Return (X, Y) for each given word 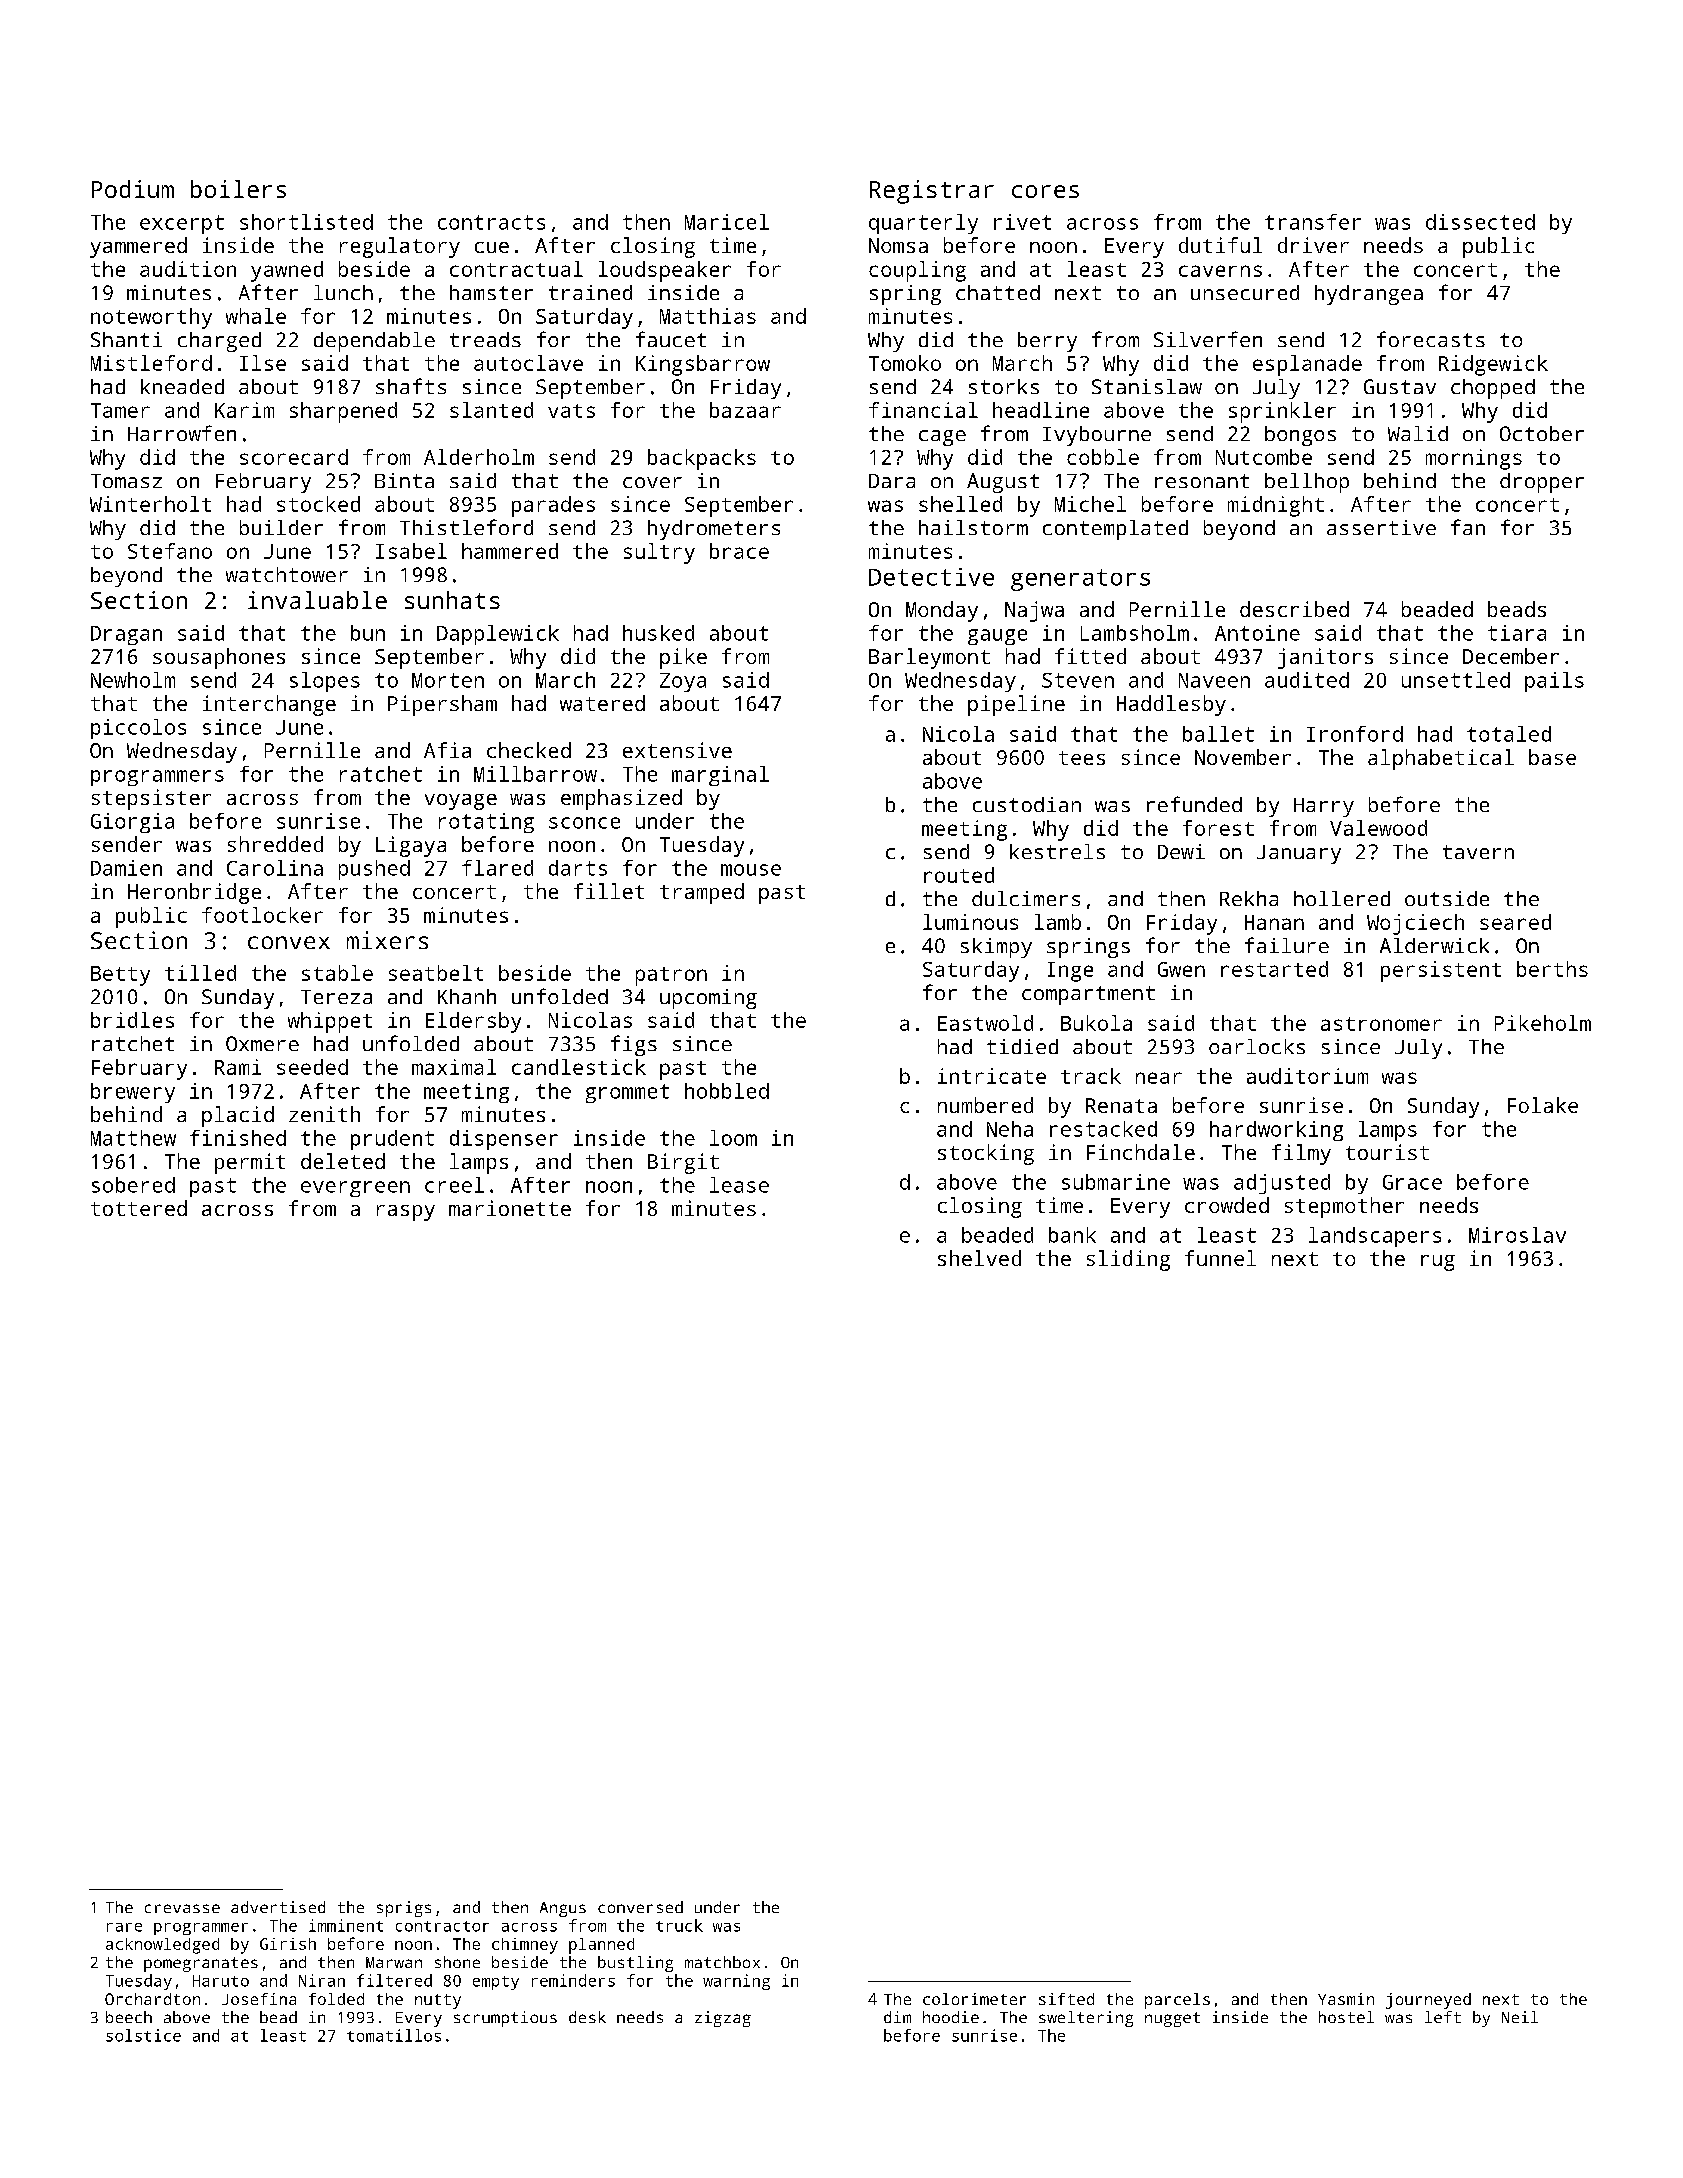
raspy (406, 1213)
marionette (510, 1208)
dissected (1480, 222)
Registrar (932, 192)
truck (679, 1925)
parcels (1177, 2001)
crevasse (182, 1908)
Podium (133, 189)
